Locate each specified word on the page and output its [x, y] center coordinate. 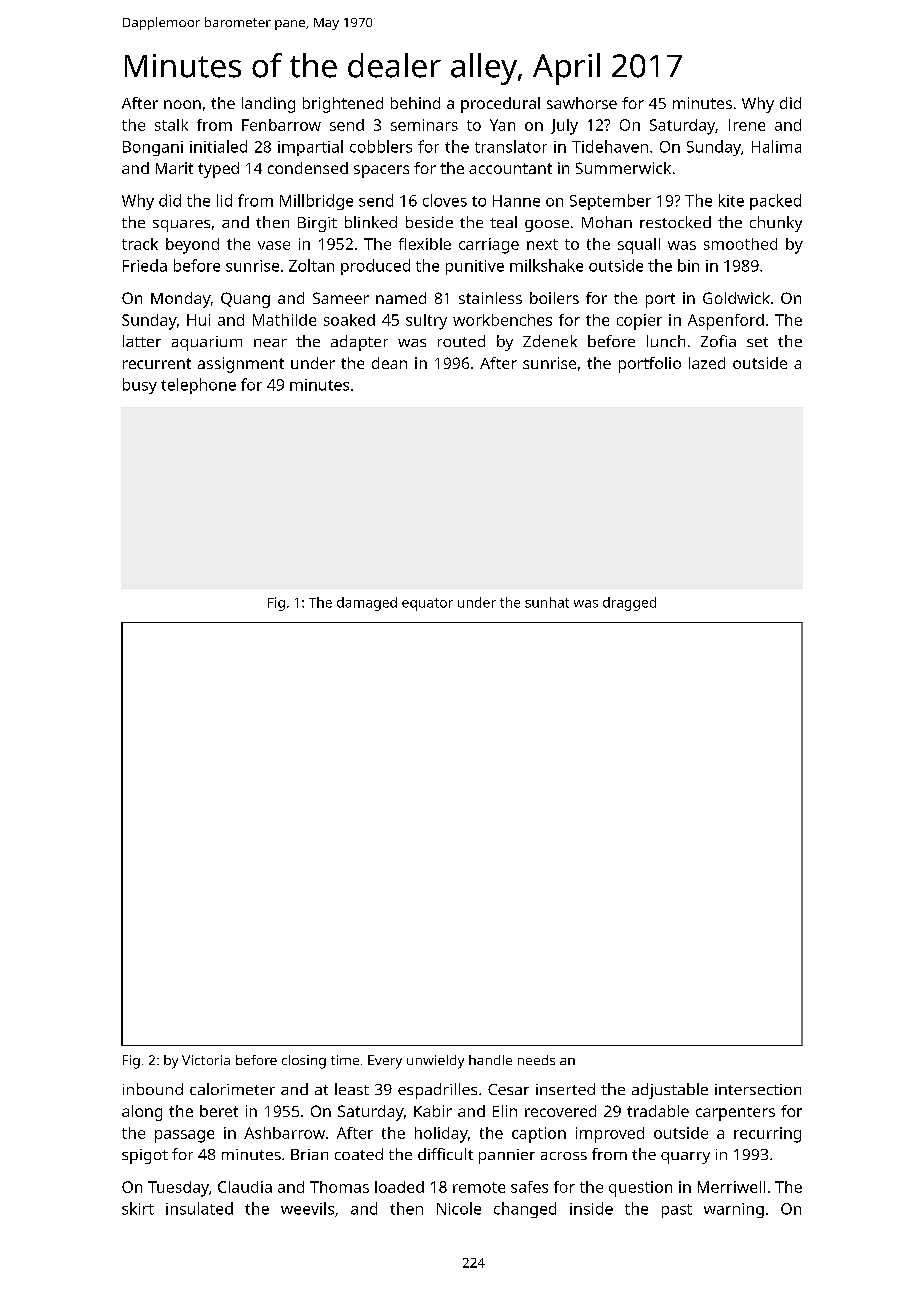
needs [536, 1060]
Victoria [206, 1060]
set [757, 342]
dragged [629, 604]
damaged [367, 604]
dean [389, 363]
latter [142, 341]
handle [490, 1060]
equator [427, 604]
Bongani [153, 148]
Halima [776, 146]
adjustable [670, 1091]
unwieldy [435, 1062]
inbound [153, 1089]
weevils [307, 1208]
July [564, 127]
